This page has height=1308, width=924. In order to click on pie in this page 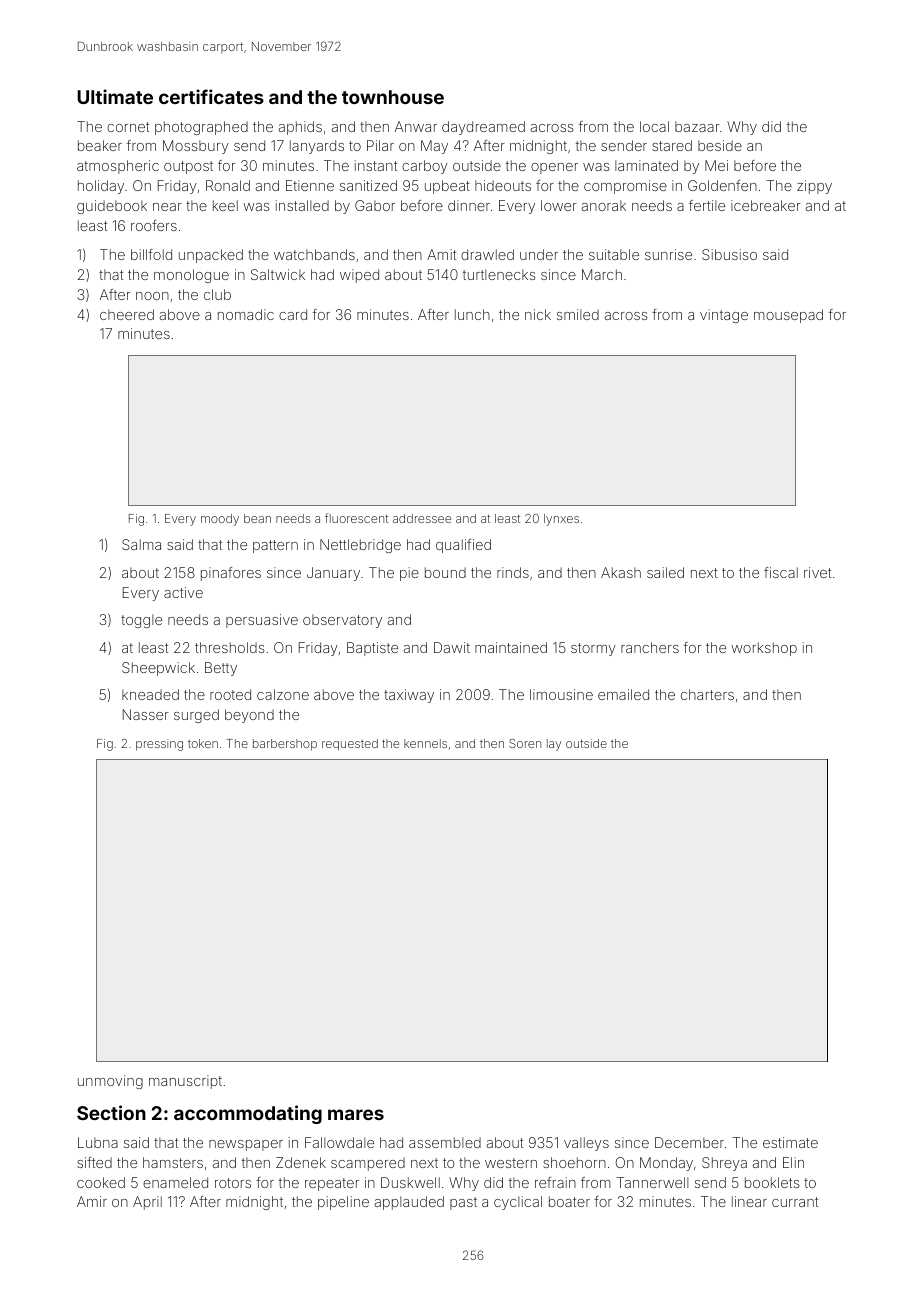, I will do `click(409, 574)`.
